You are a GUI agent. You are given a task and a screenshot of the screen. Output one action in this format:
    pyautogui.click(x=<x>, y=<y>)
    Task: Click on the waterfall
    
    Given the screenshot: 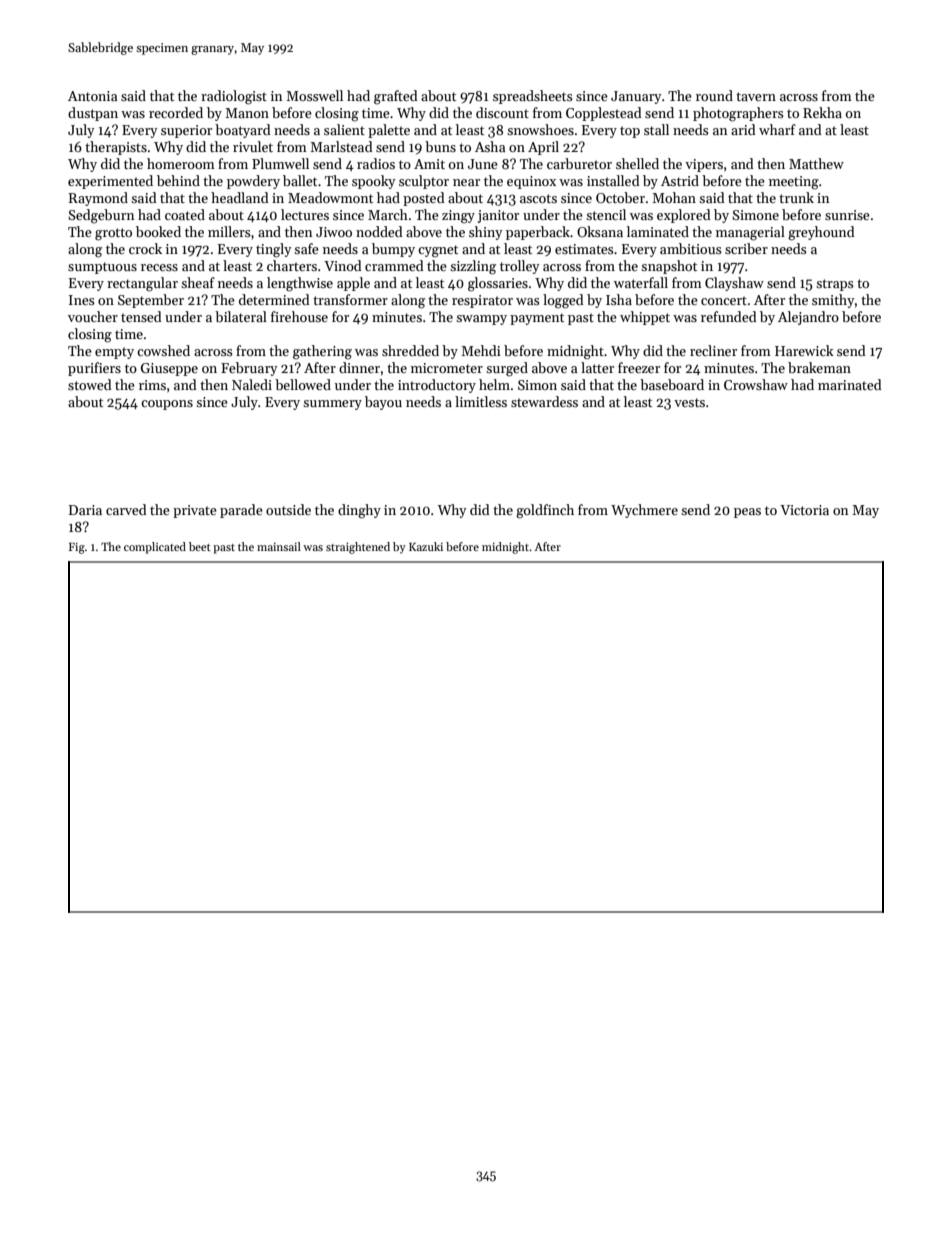 What is the action you would take?
    pyautogui.click(x=641, y=282)
